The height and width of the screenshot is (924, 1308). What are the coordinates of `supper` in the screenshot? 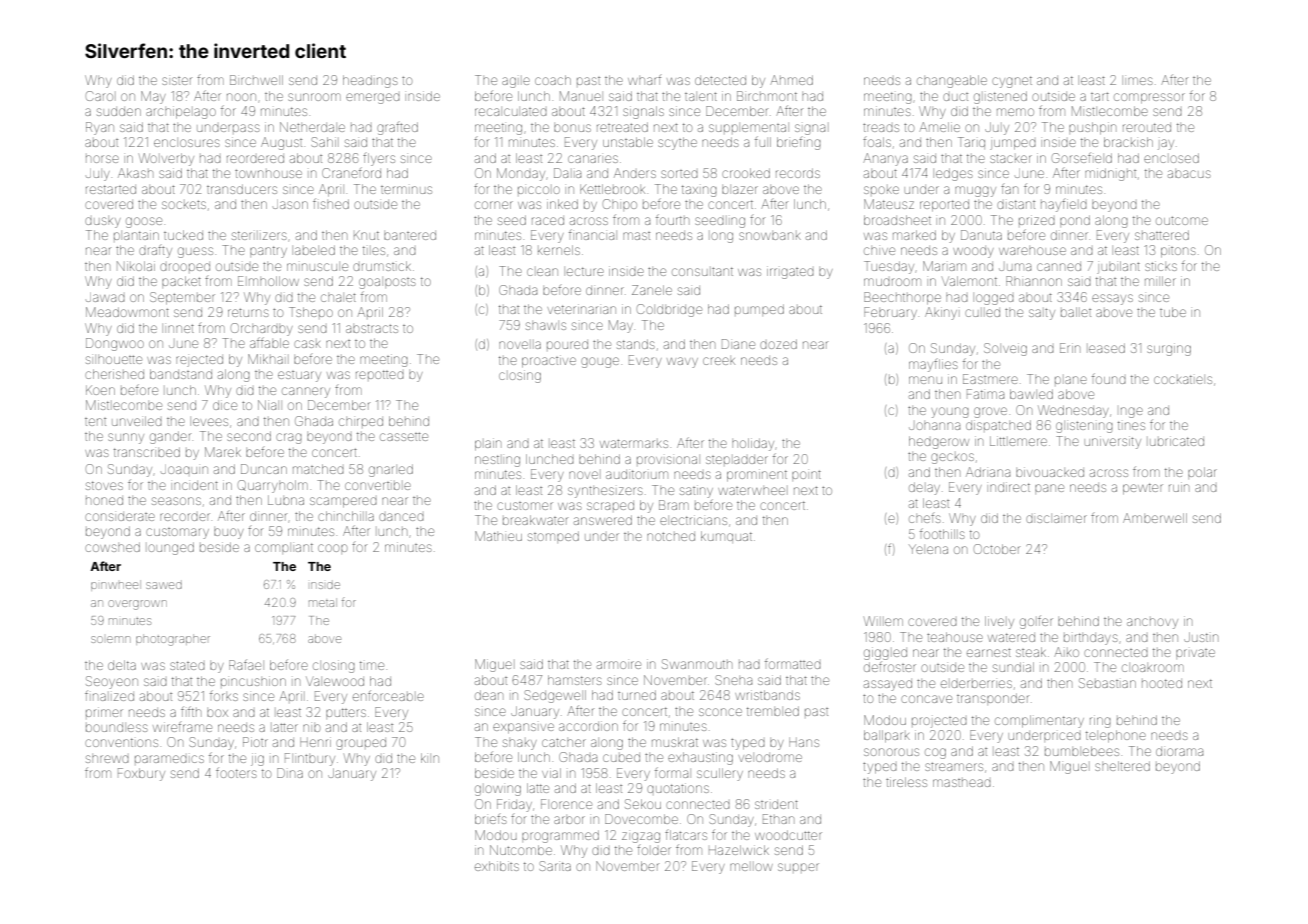 It's located at (798, 867).
